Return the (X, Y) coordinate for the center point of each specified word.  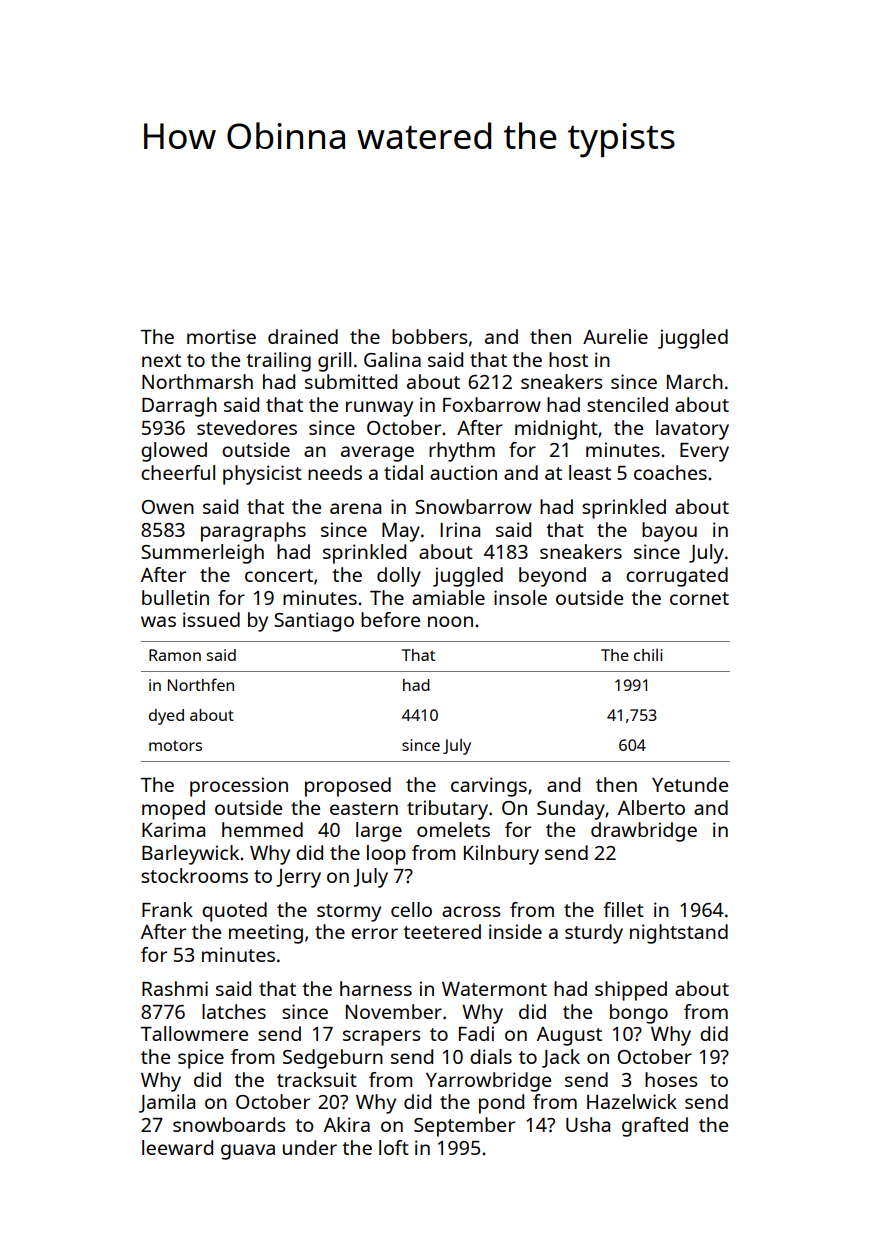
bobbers (429, 336)
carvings (489, 787)
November (394, 1011)
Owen (168, 507)
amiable (448, 597)
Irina (460, 529)
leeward (177, 1147)
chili (648, 655)
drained (303, 336)
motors (175, 745)
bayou (669, 532)
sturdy (594, 934)
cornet (699, 598)
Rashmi (175, 988)
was (158, 621)
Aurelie (615, 336)
